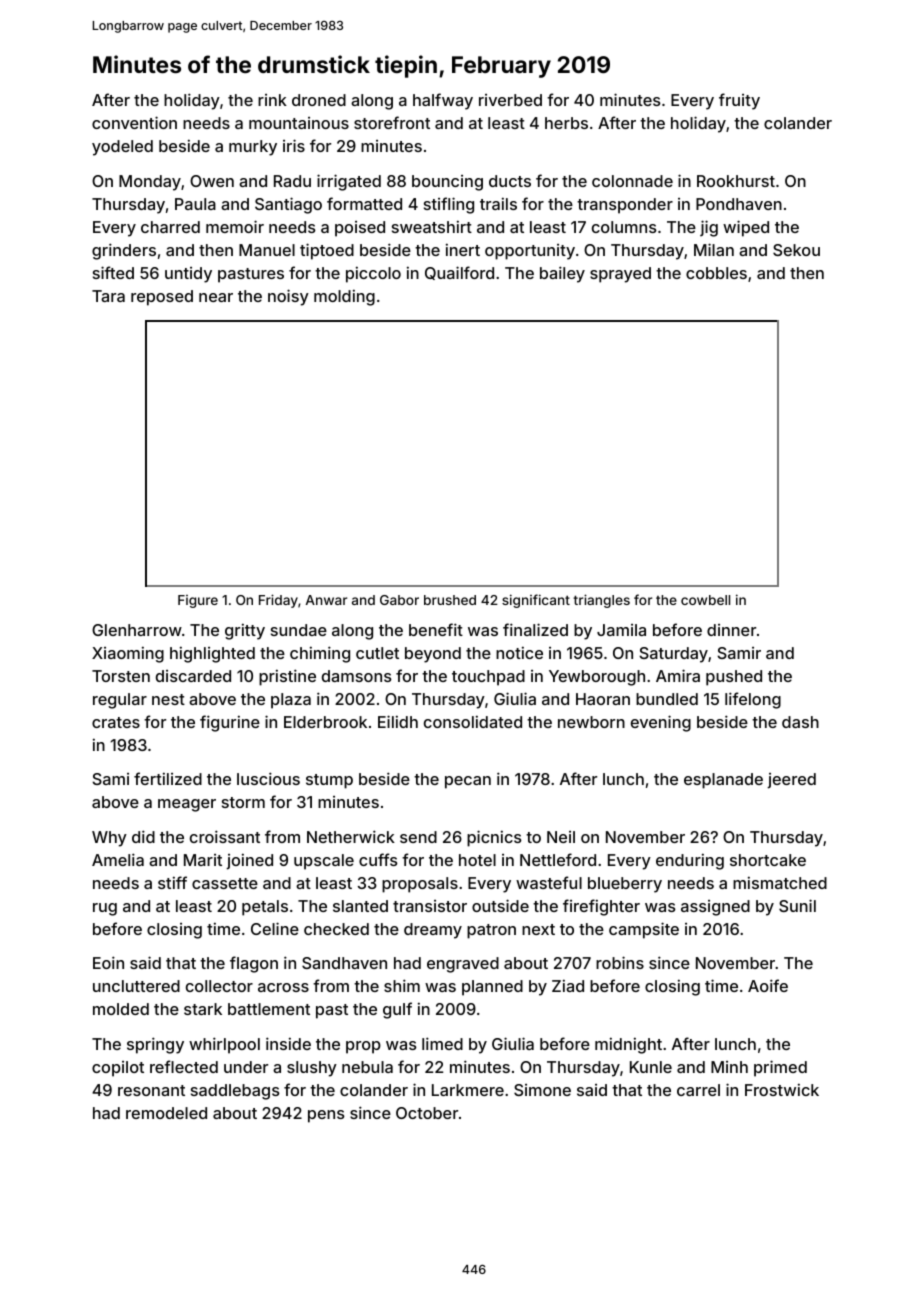 The height and width of the document is (1308, 924). Describe the element at coordinates (705, 600) in the document. I see `cowbell` at that location.
